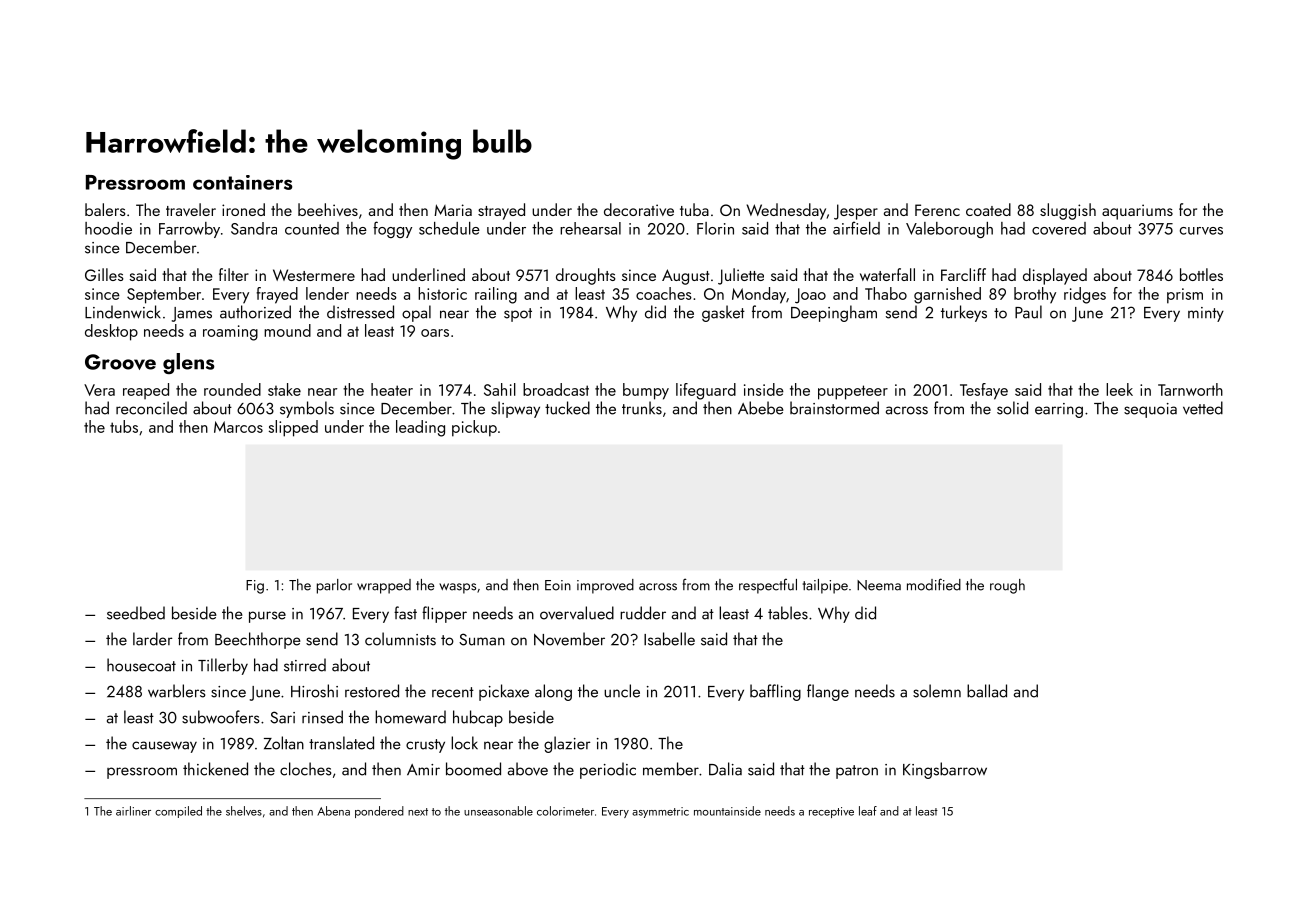 The height and width of the document is (924, 1308). What do you see at coordinates (788, 613) in the document?
I see `tables` at bounding box center [788, 613].
